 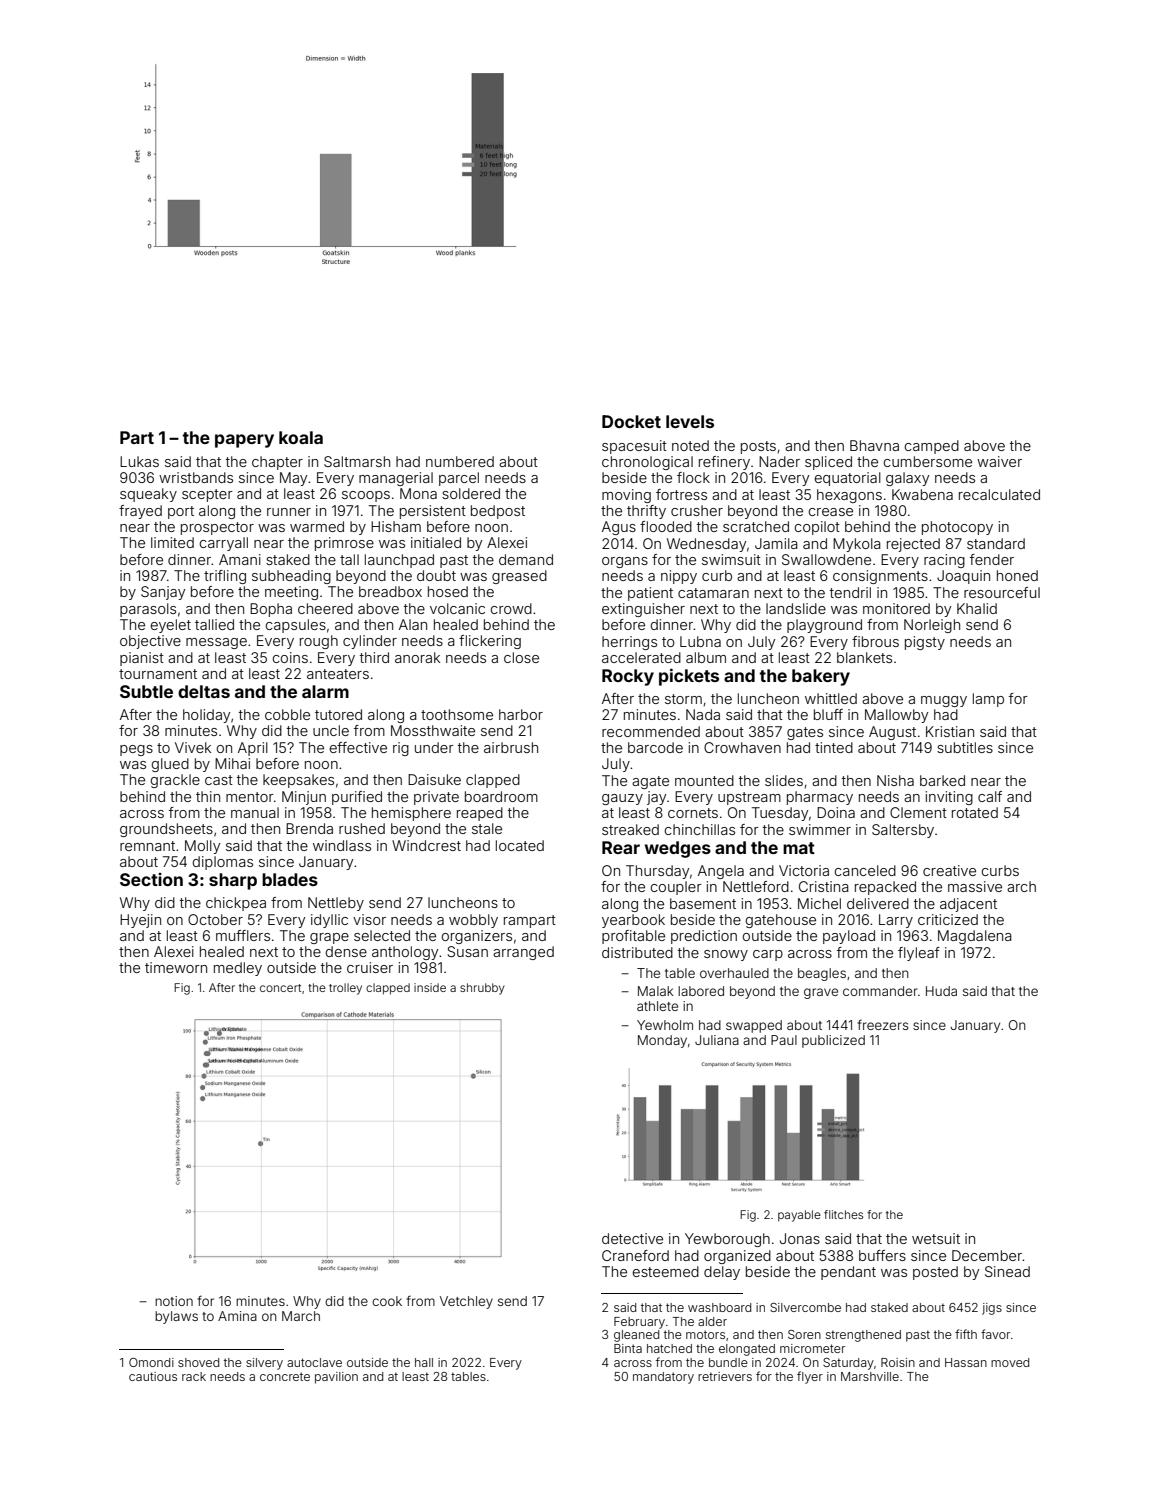 I want to click on freezers, so click(x=883, y=1025).
